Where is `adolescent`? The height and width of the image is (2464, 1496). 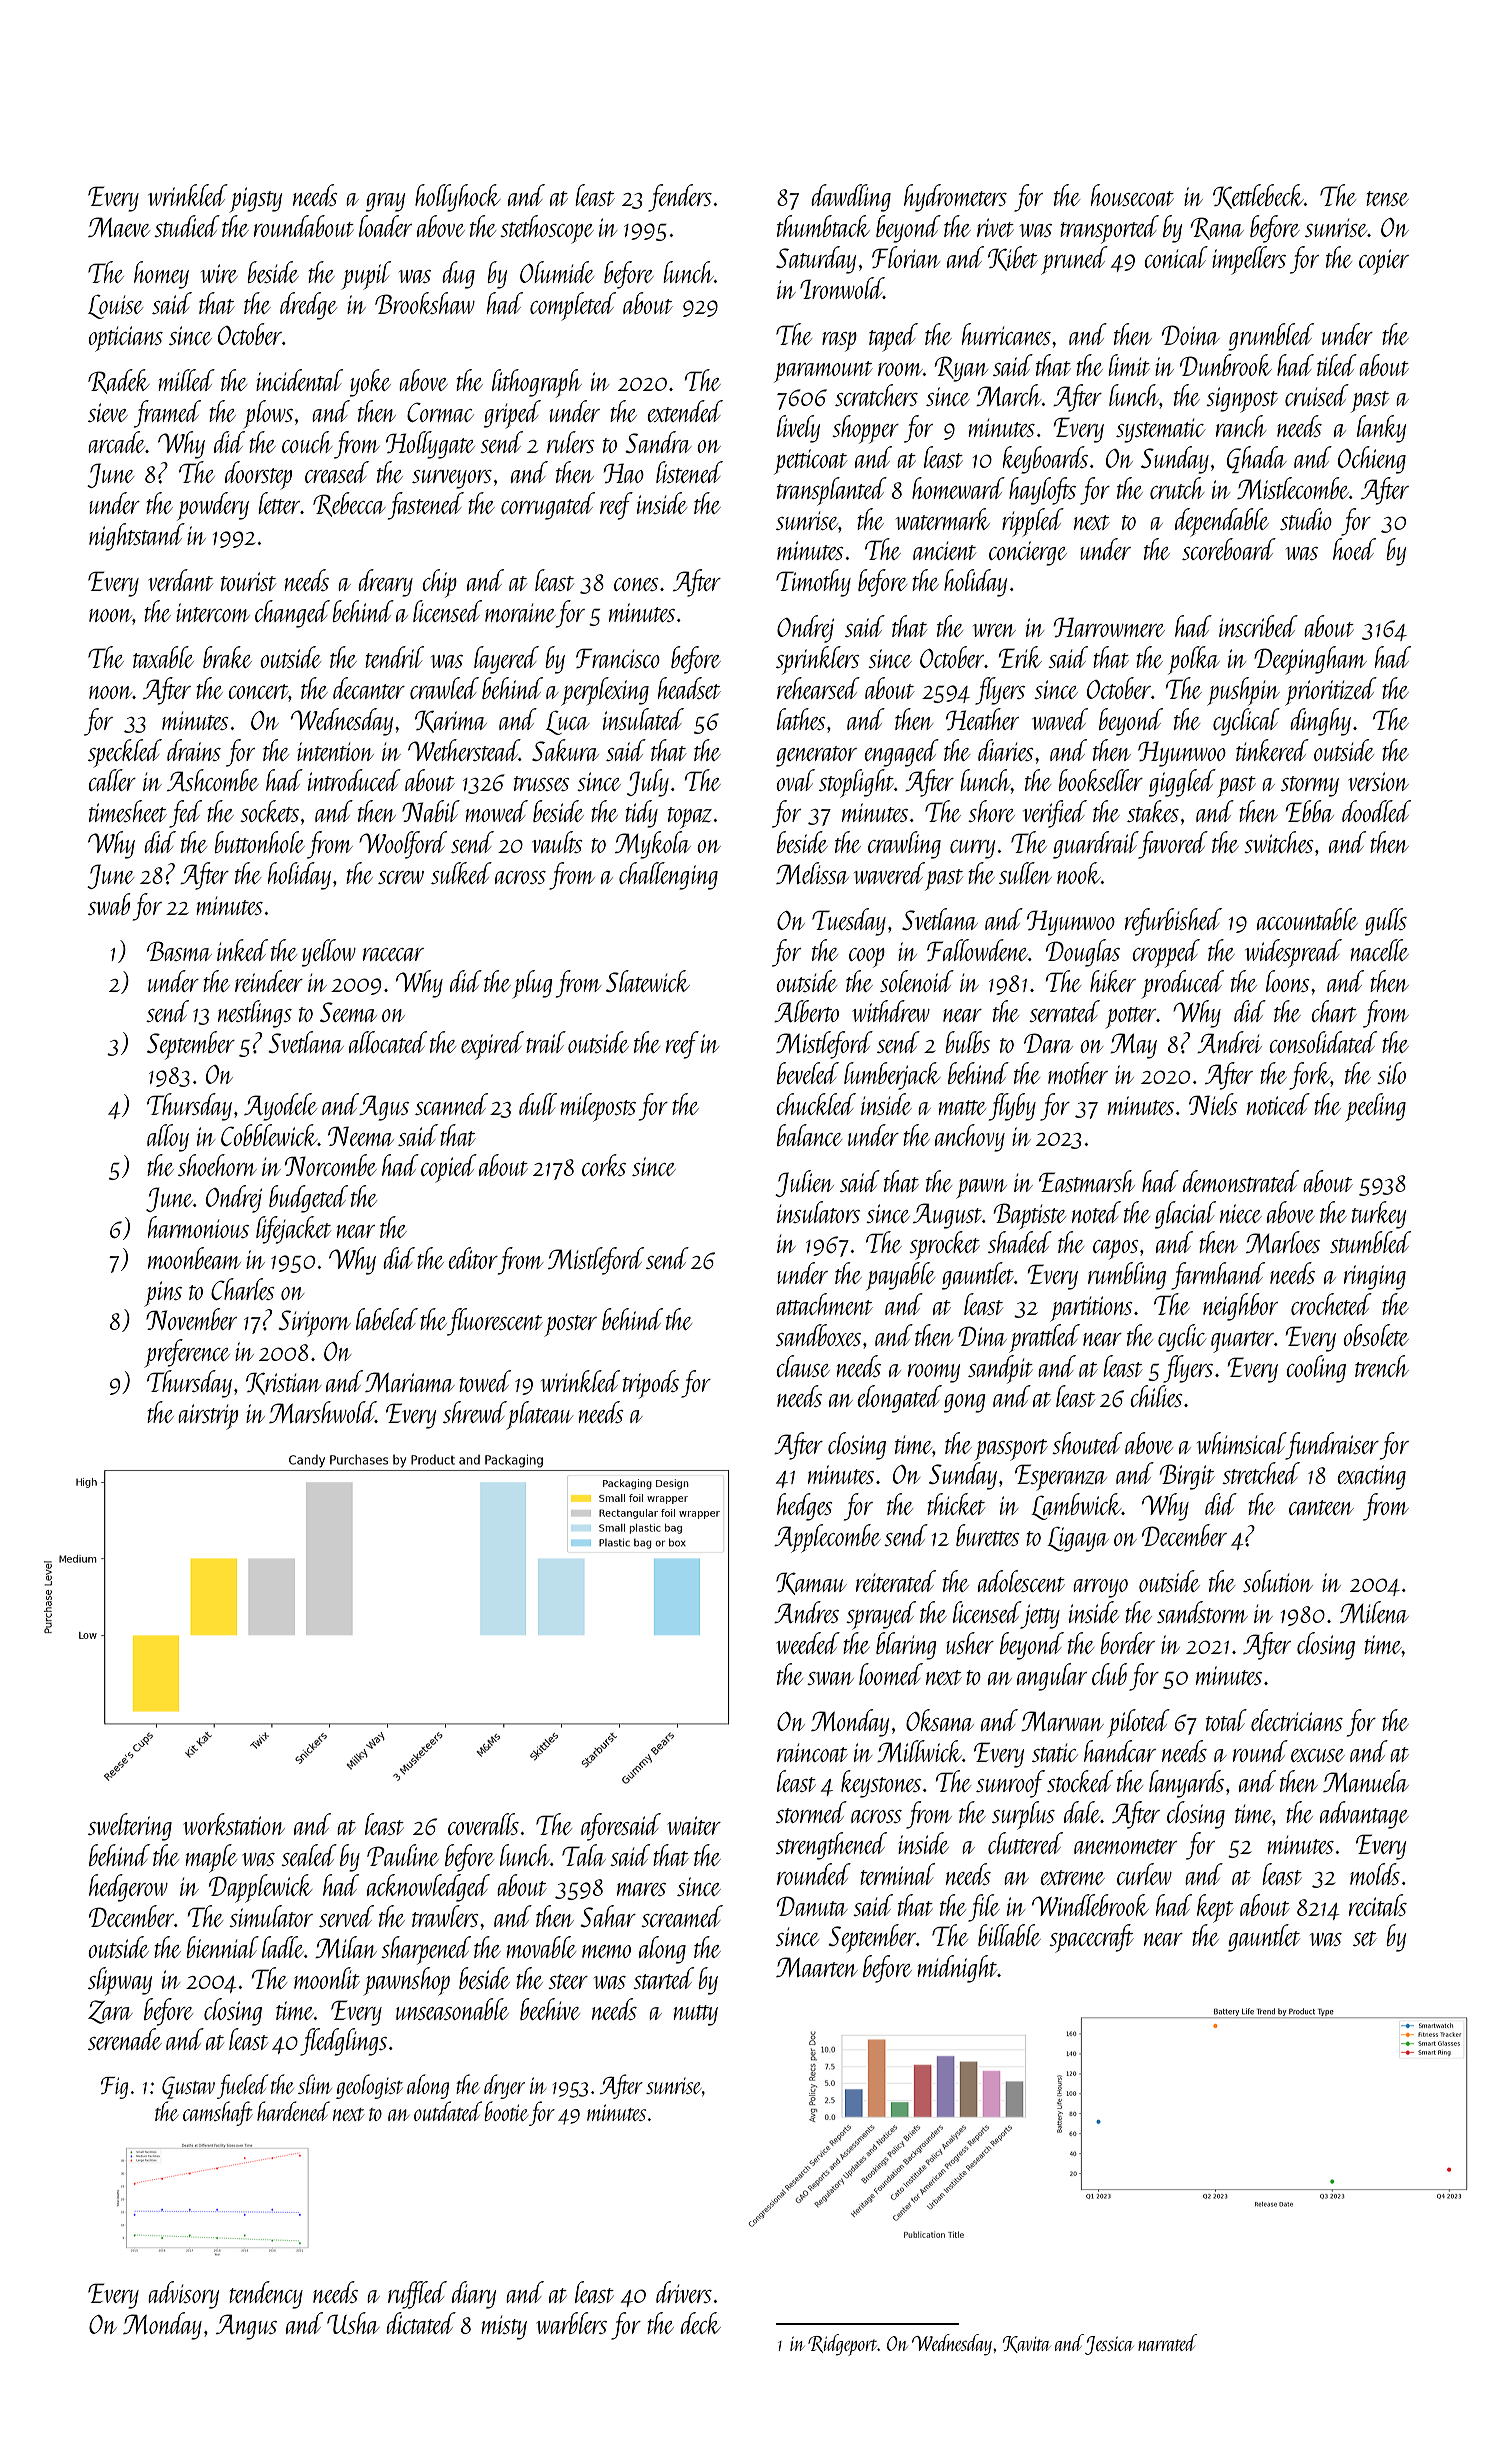
adolescent is located at coordinates (1021, 1581).
